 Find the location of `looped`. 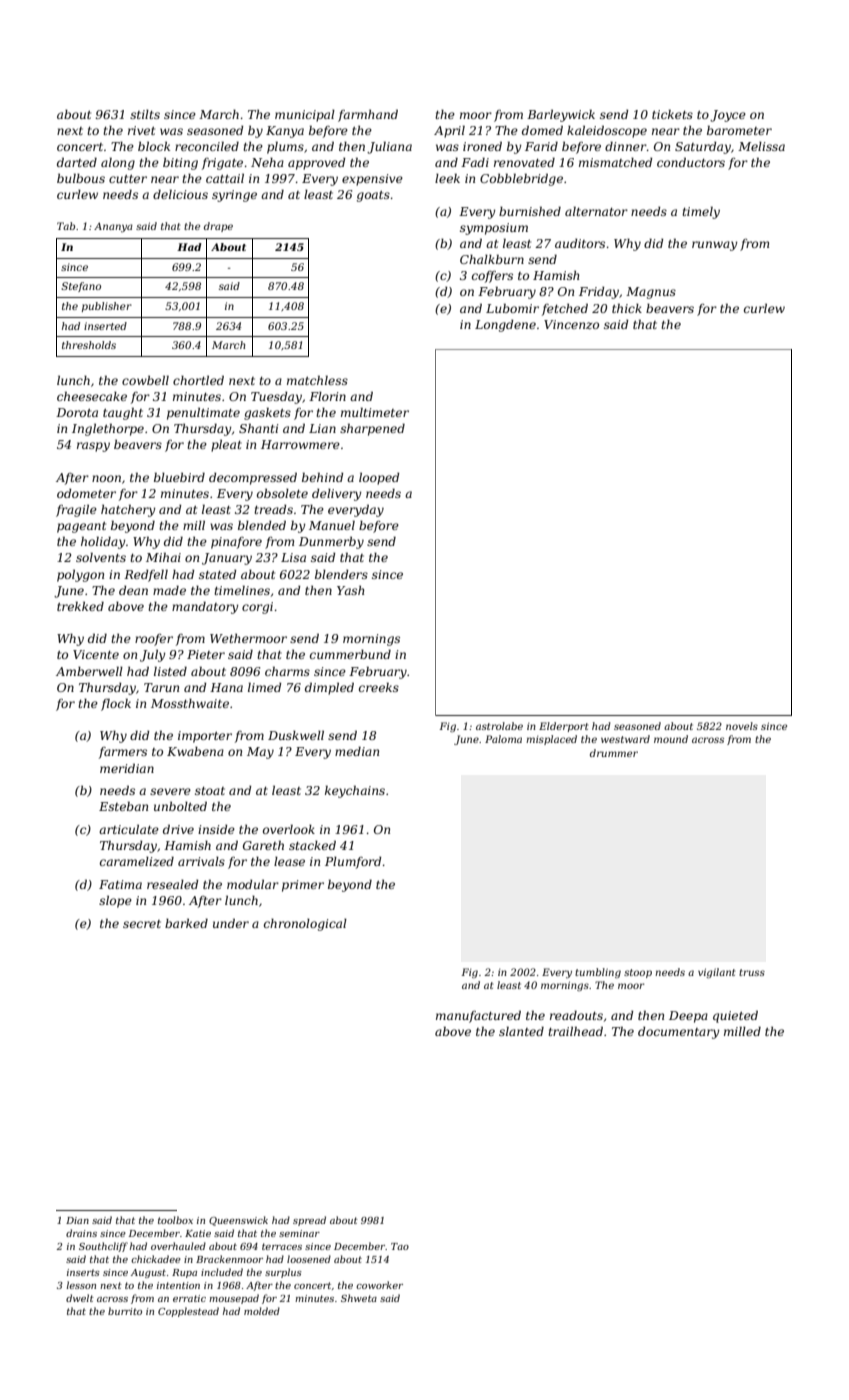

looped is located at coordinates (379, 478).
